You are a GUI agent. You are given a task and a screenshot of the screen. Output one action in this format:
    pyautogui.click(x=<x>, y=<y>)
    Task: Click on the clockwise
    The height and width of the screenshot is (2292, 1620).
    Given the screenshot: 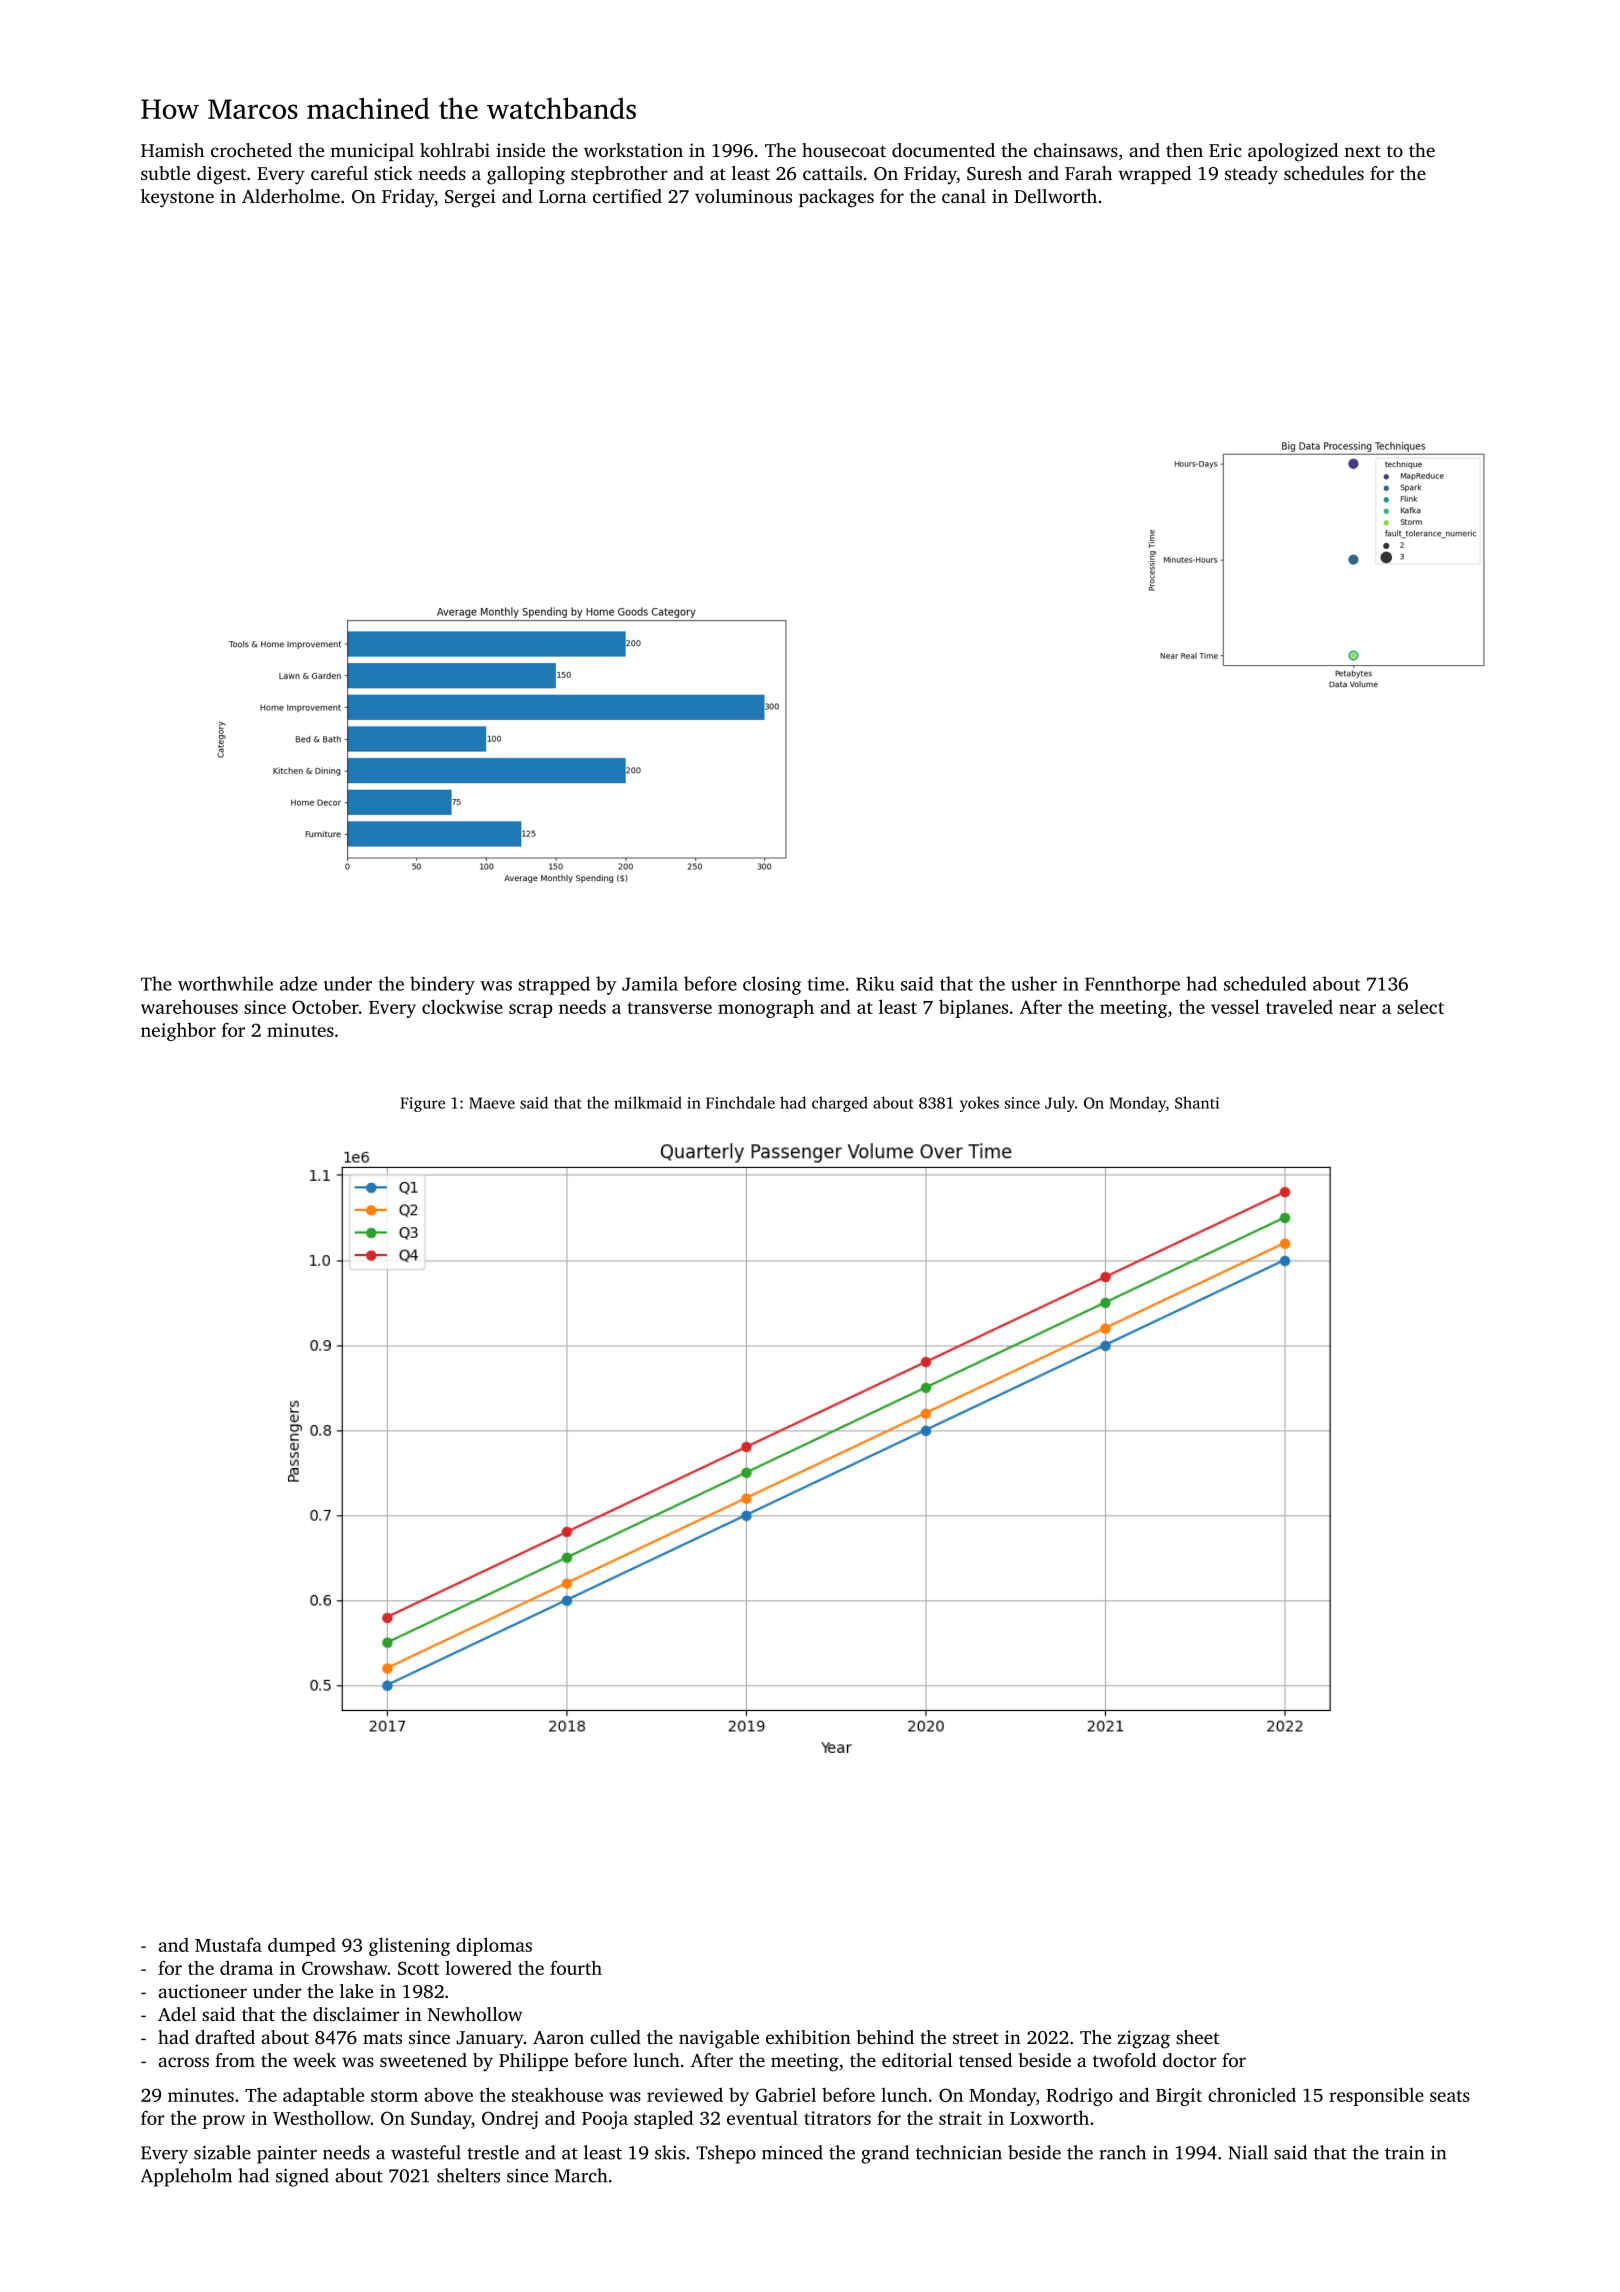 What is the action you would take?
    pyautogui.click(x=462, y=1006)
